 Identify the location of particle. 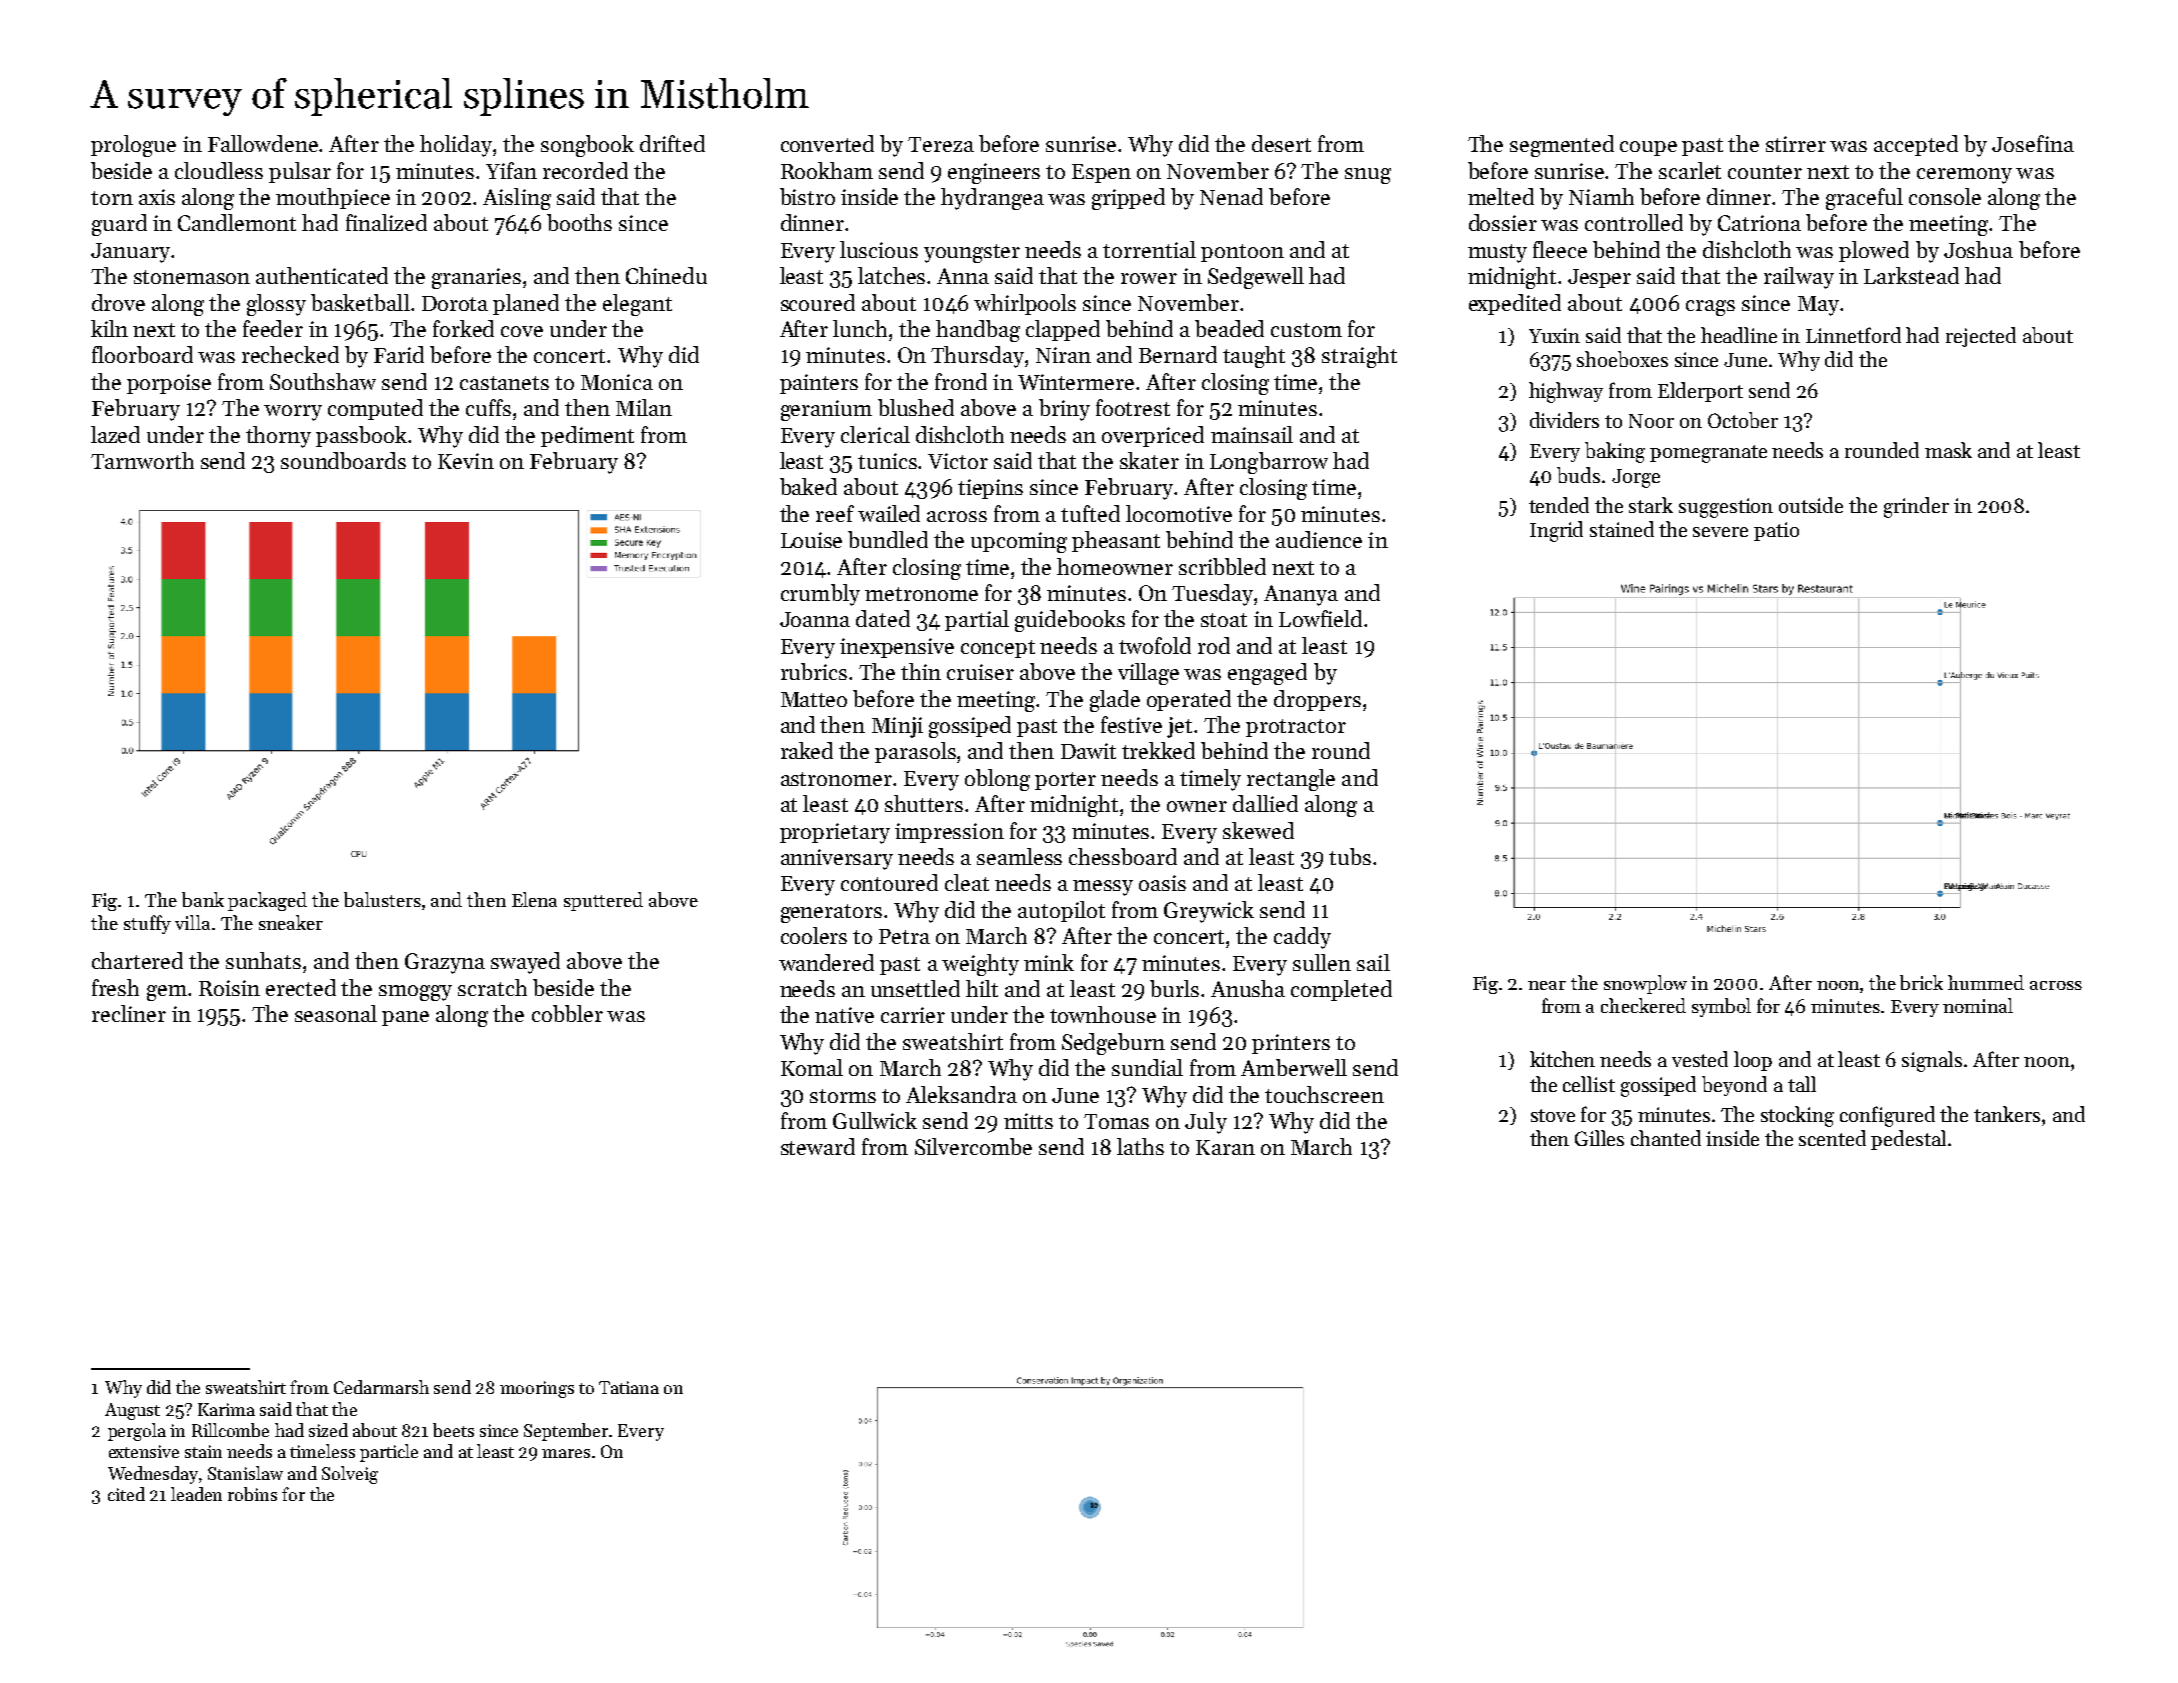
(389, 1453).
